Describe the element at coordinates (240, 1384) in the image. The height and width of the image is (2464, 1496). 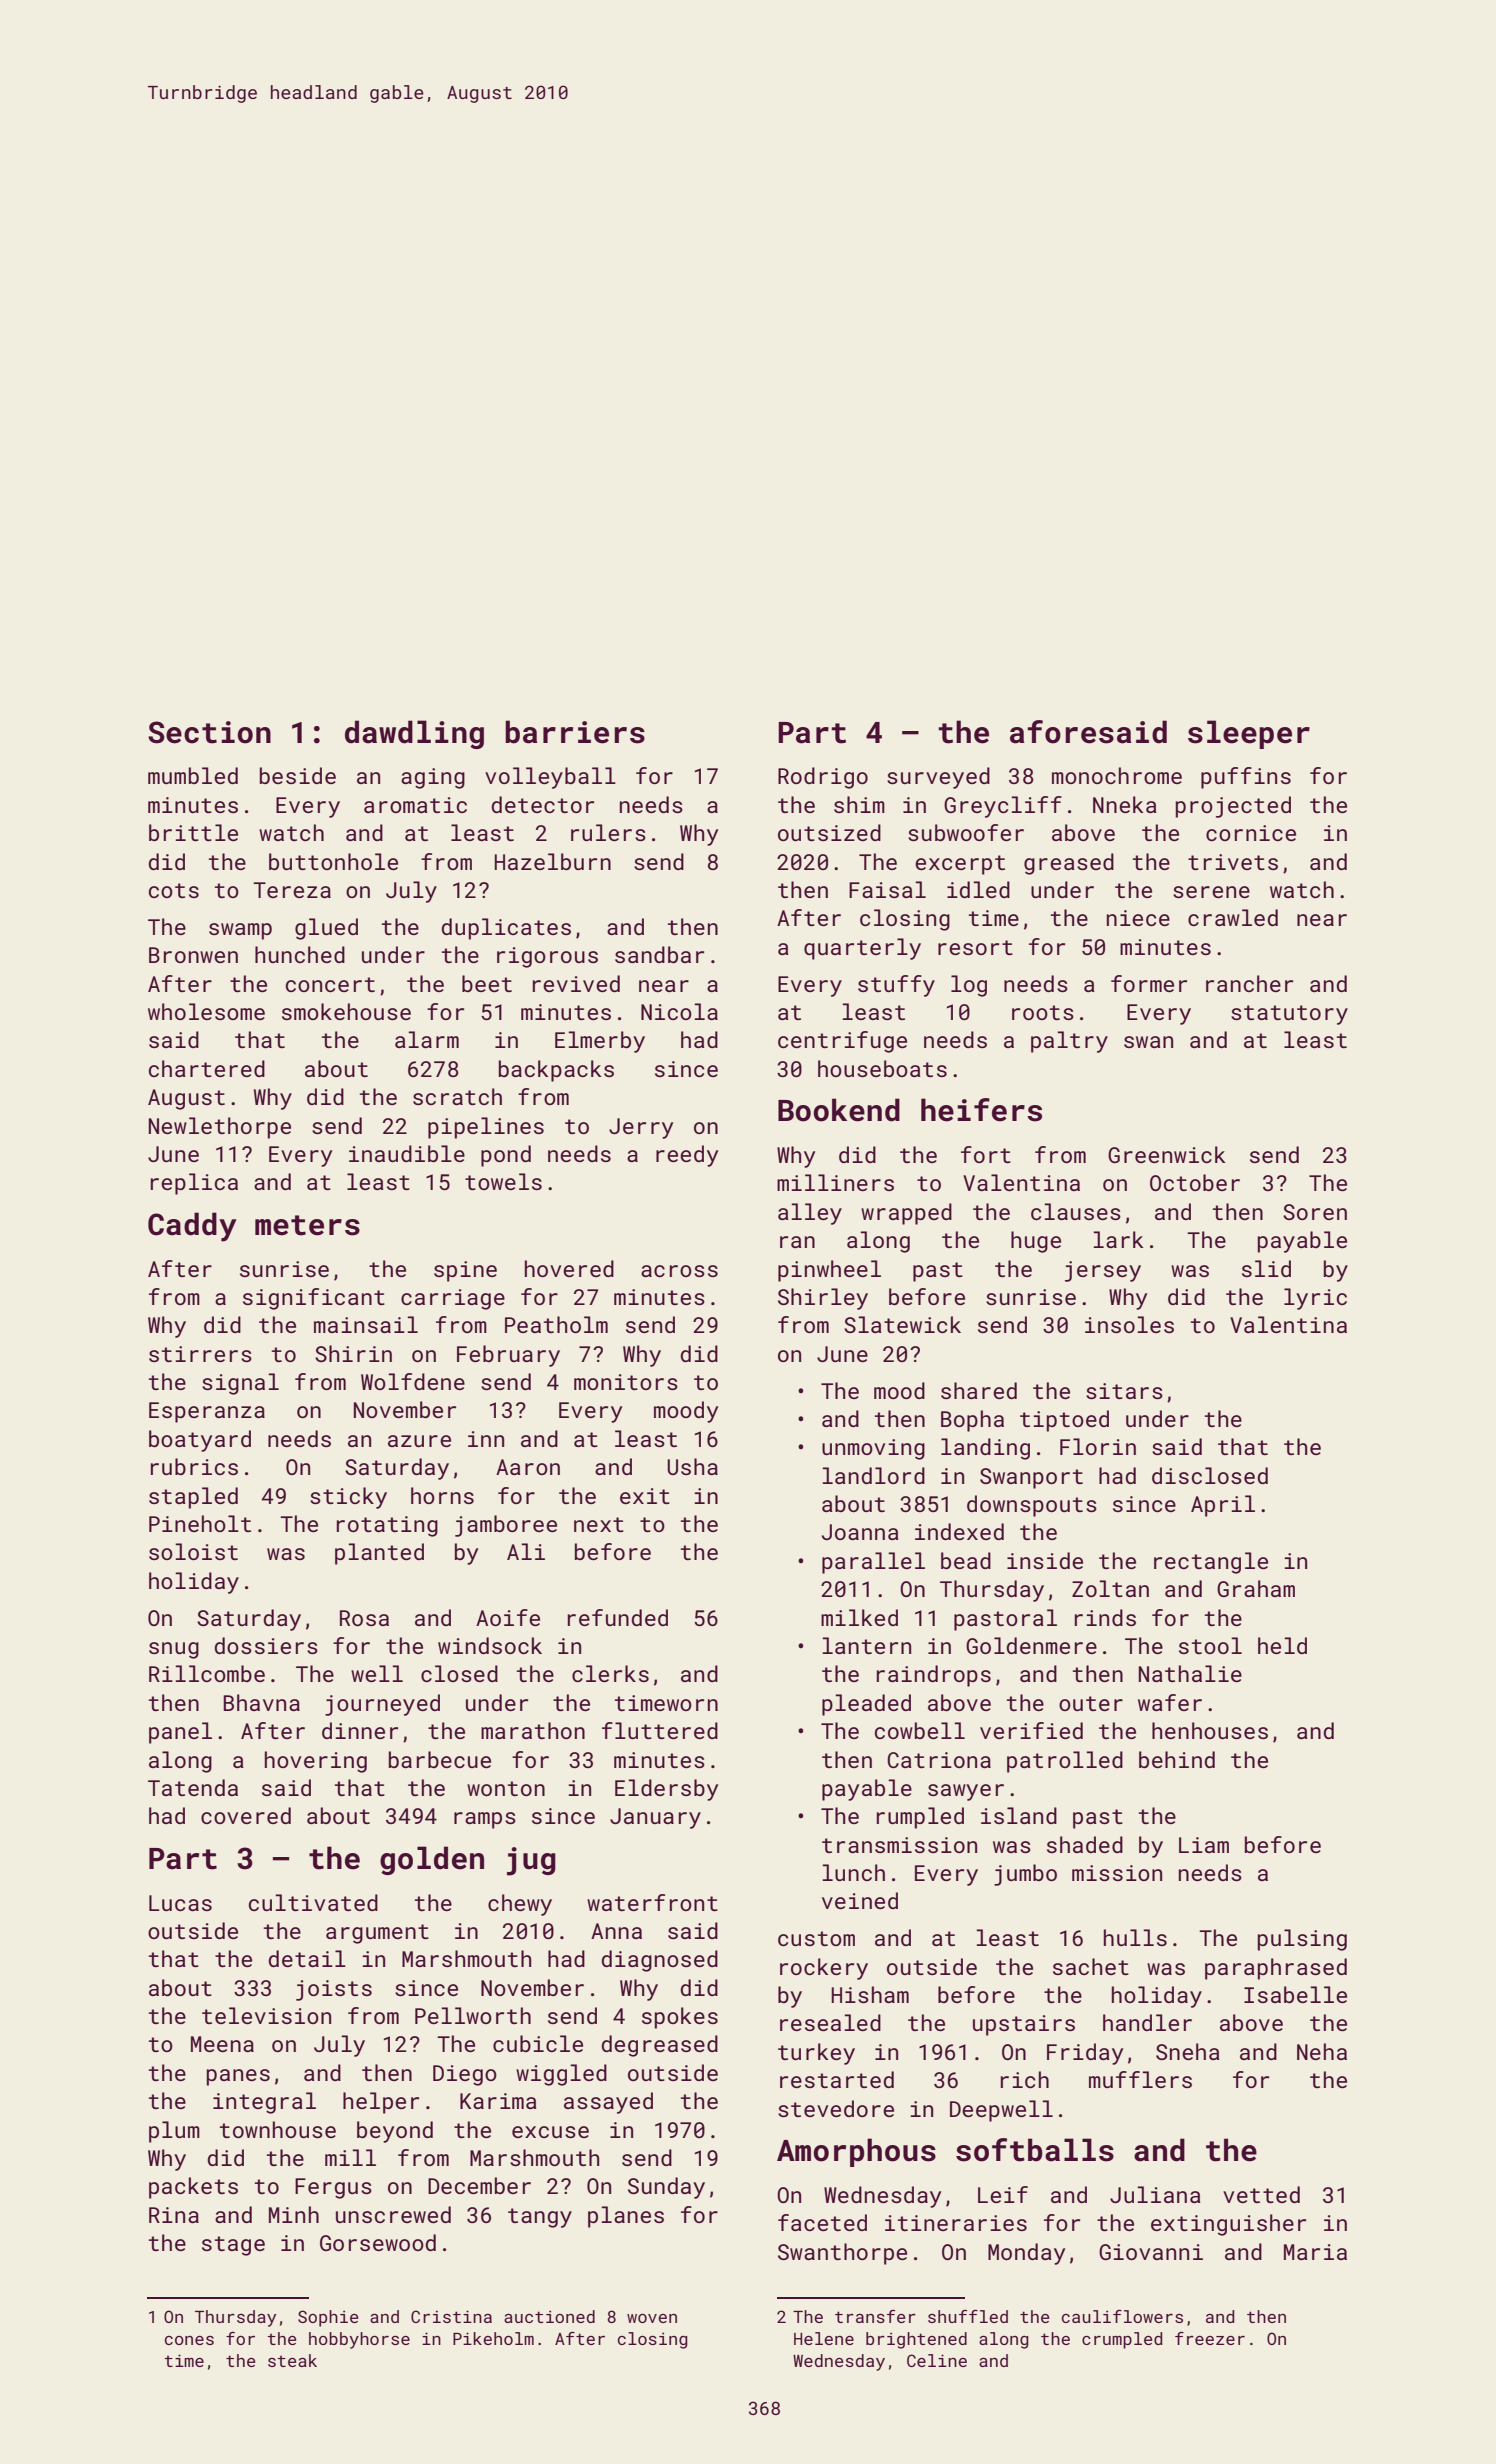
I see `signal` at that location.
